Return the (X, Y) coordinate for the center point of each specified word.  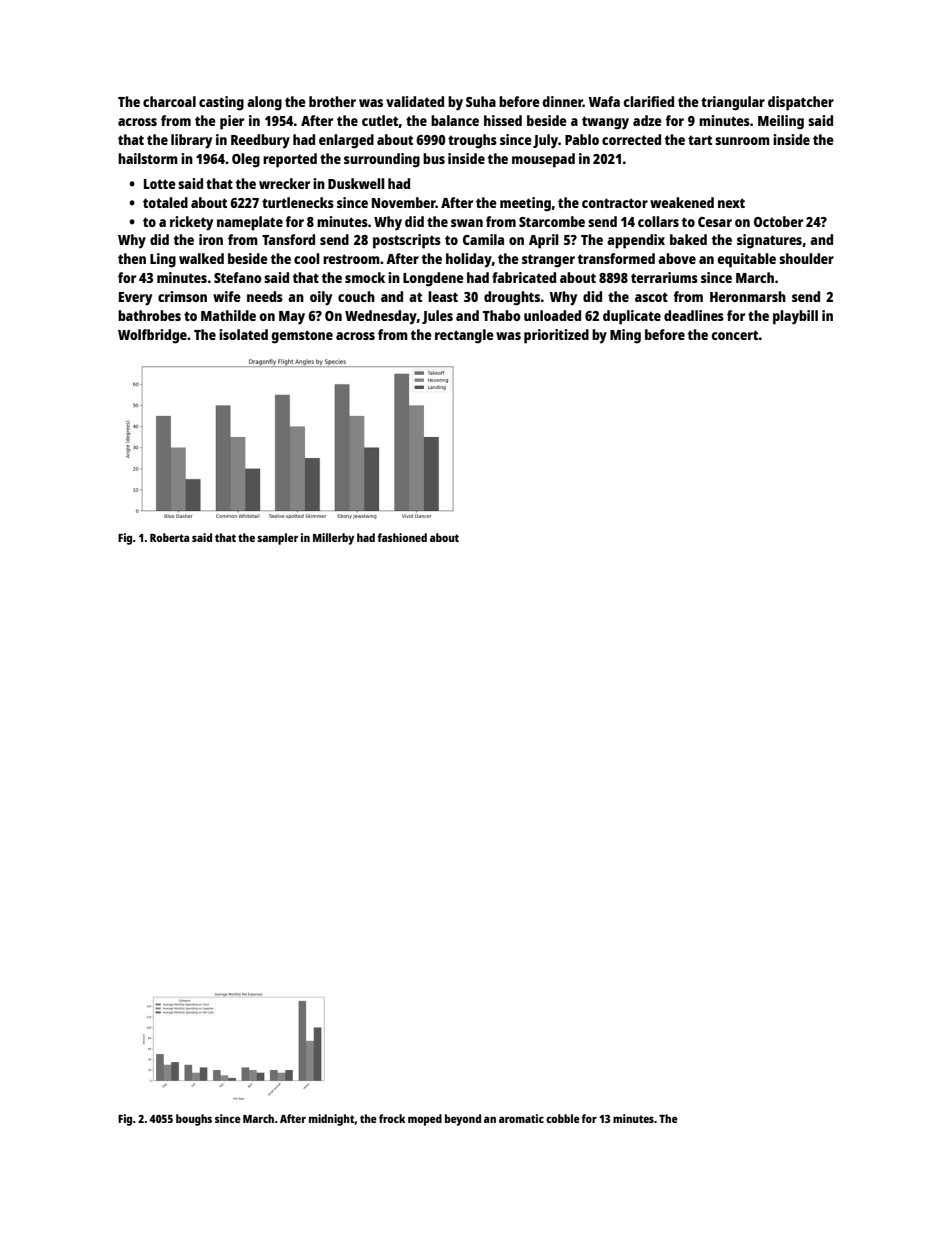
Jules (437, 317)
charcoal (169, 101)
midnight (332, 1120)
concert (735, 335)
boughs (194, 1120)
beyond (463, 1120)
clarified (648, 101)
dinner (562, 101)
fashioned (402, 537)
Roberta (169, 537)
